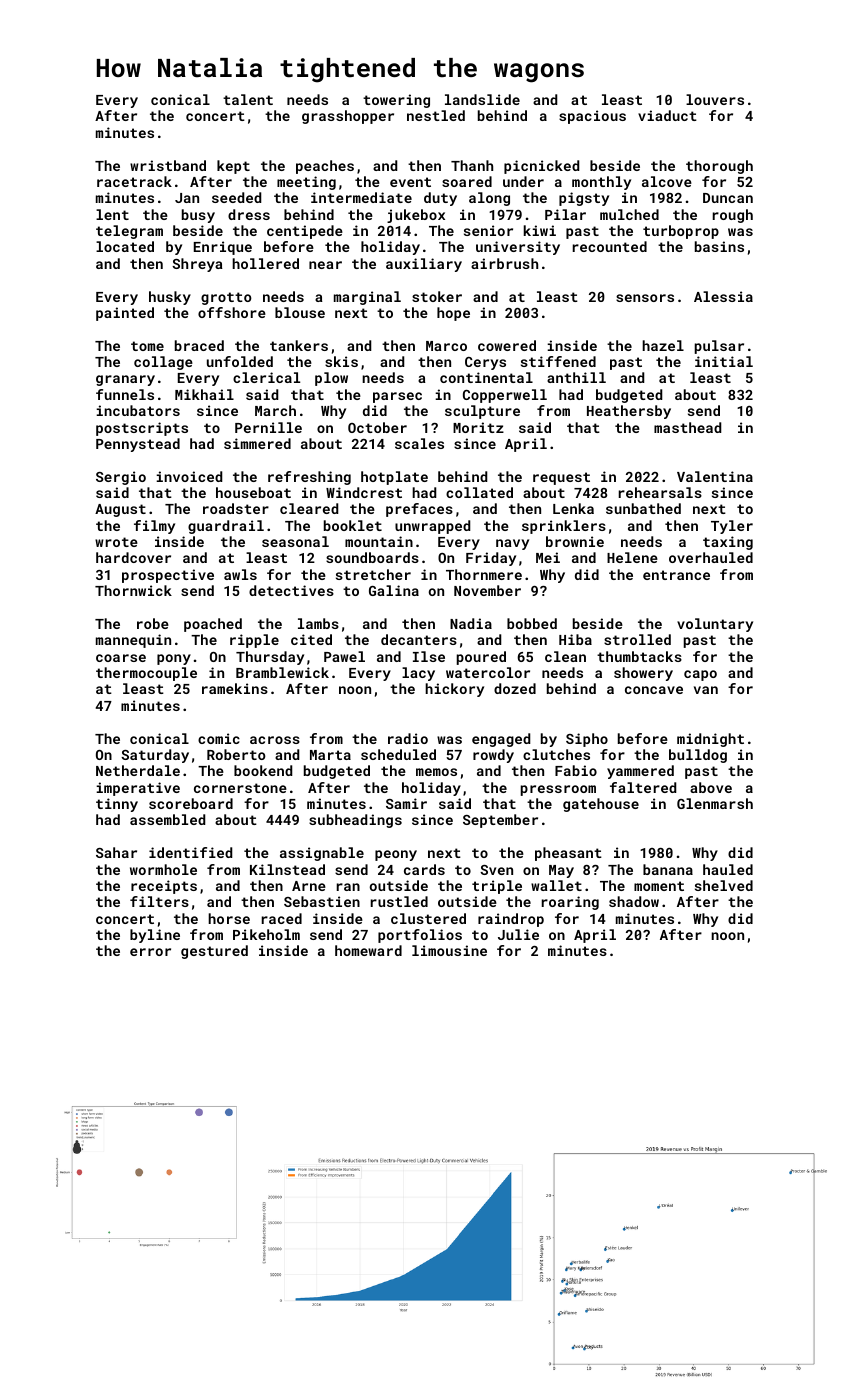 This page has width=849, height=1400. I want to click on Pikeholm, so click(266, 934).
